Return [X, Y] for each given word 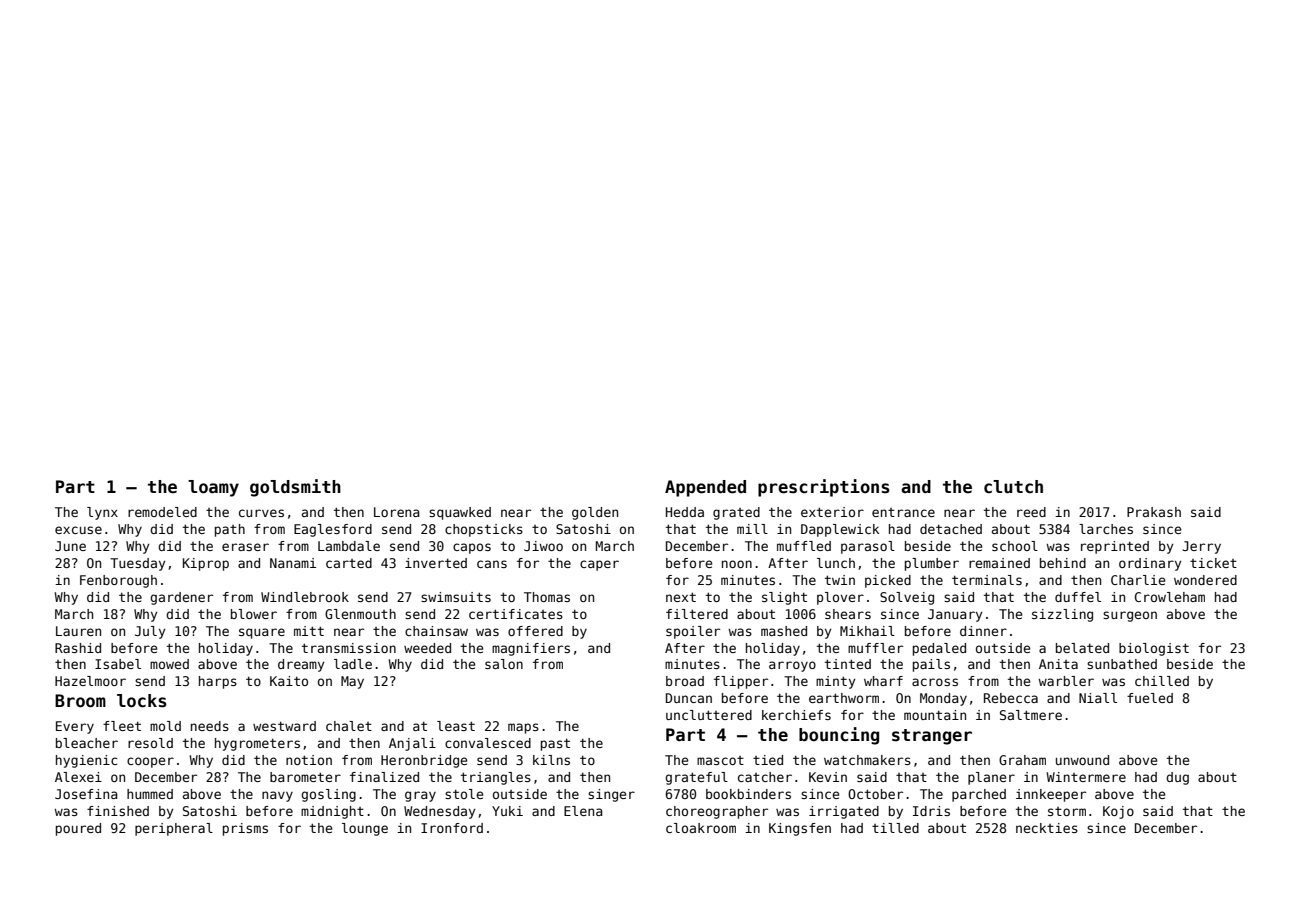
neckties [1047, 828]
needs [210, 726]
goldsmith [295, 488]
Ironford [452, 828]
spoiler [693, 632]
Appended [705, 488]
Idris [931, 811]
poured [78, 829]
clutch [1013, 487]
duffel [1078, 597]
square [262, 633]
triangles [496, 778]
